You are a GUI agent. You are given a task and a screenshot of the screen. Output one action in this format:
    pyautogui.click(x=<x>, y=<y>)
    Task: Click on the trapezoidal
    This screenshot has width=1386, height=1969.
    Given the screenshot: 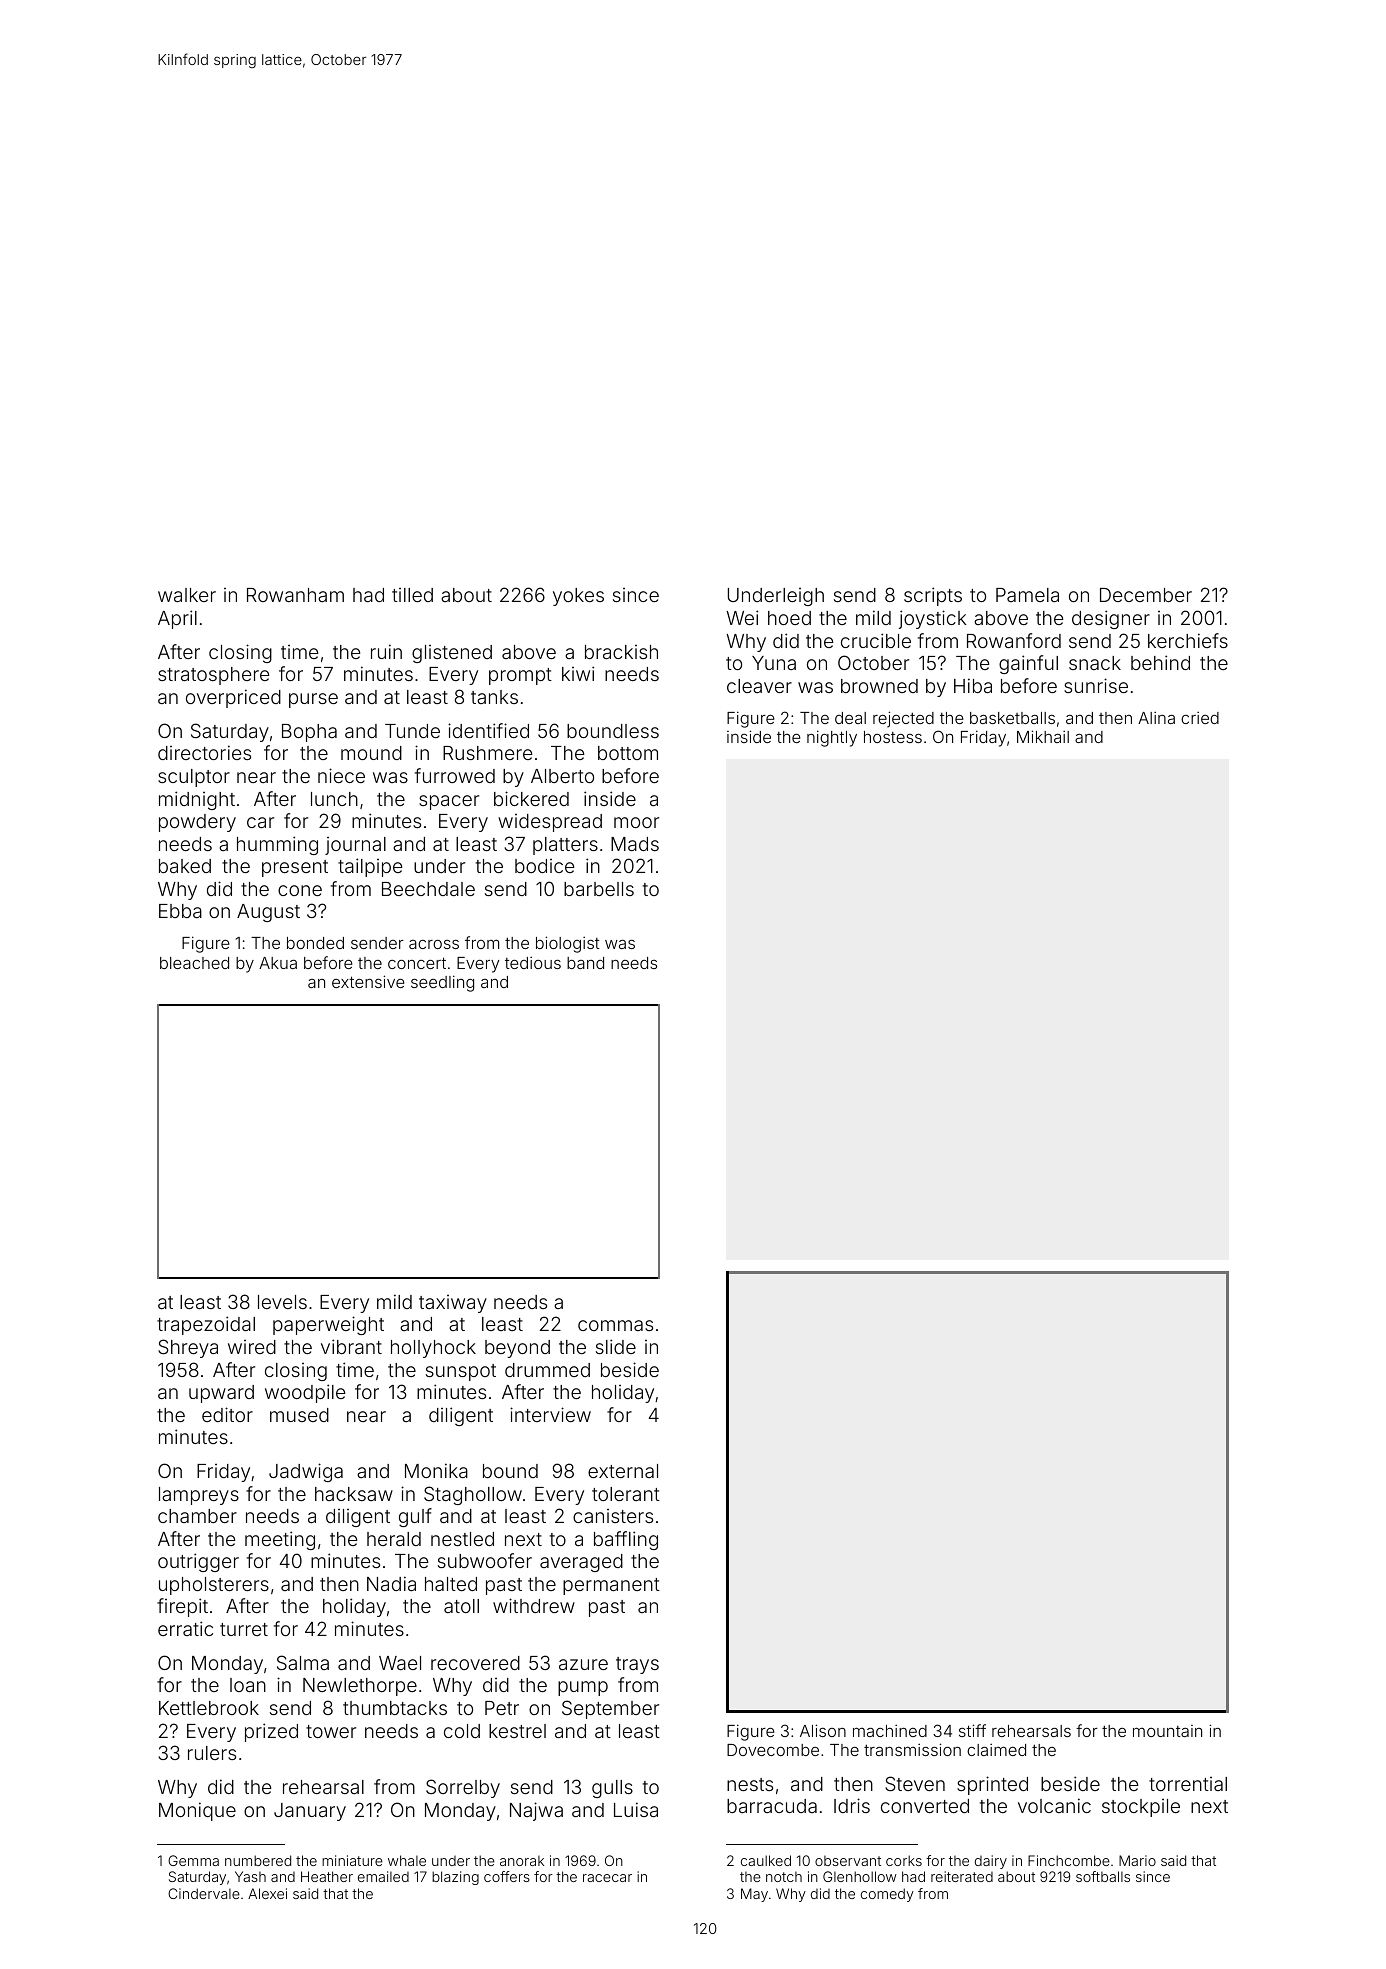 What is the action you would take?
    pyautogui.click(x=206, y=1325)
